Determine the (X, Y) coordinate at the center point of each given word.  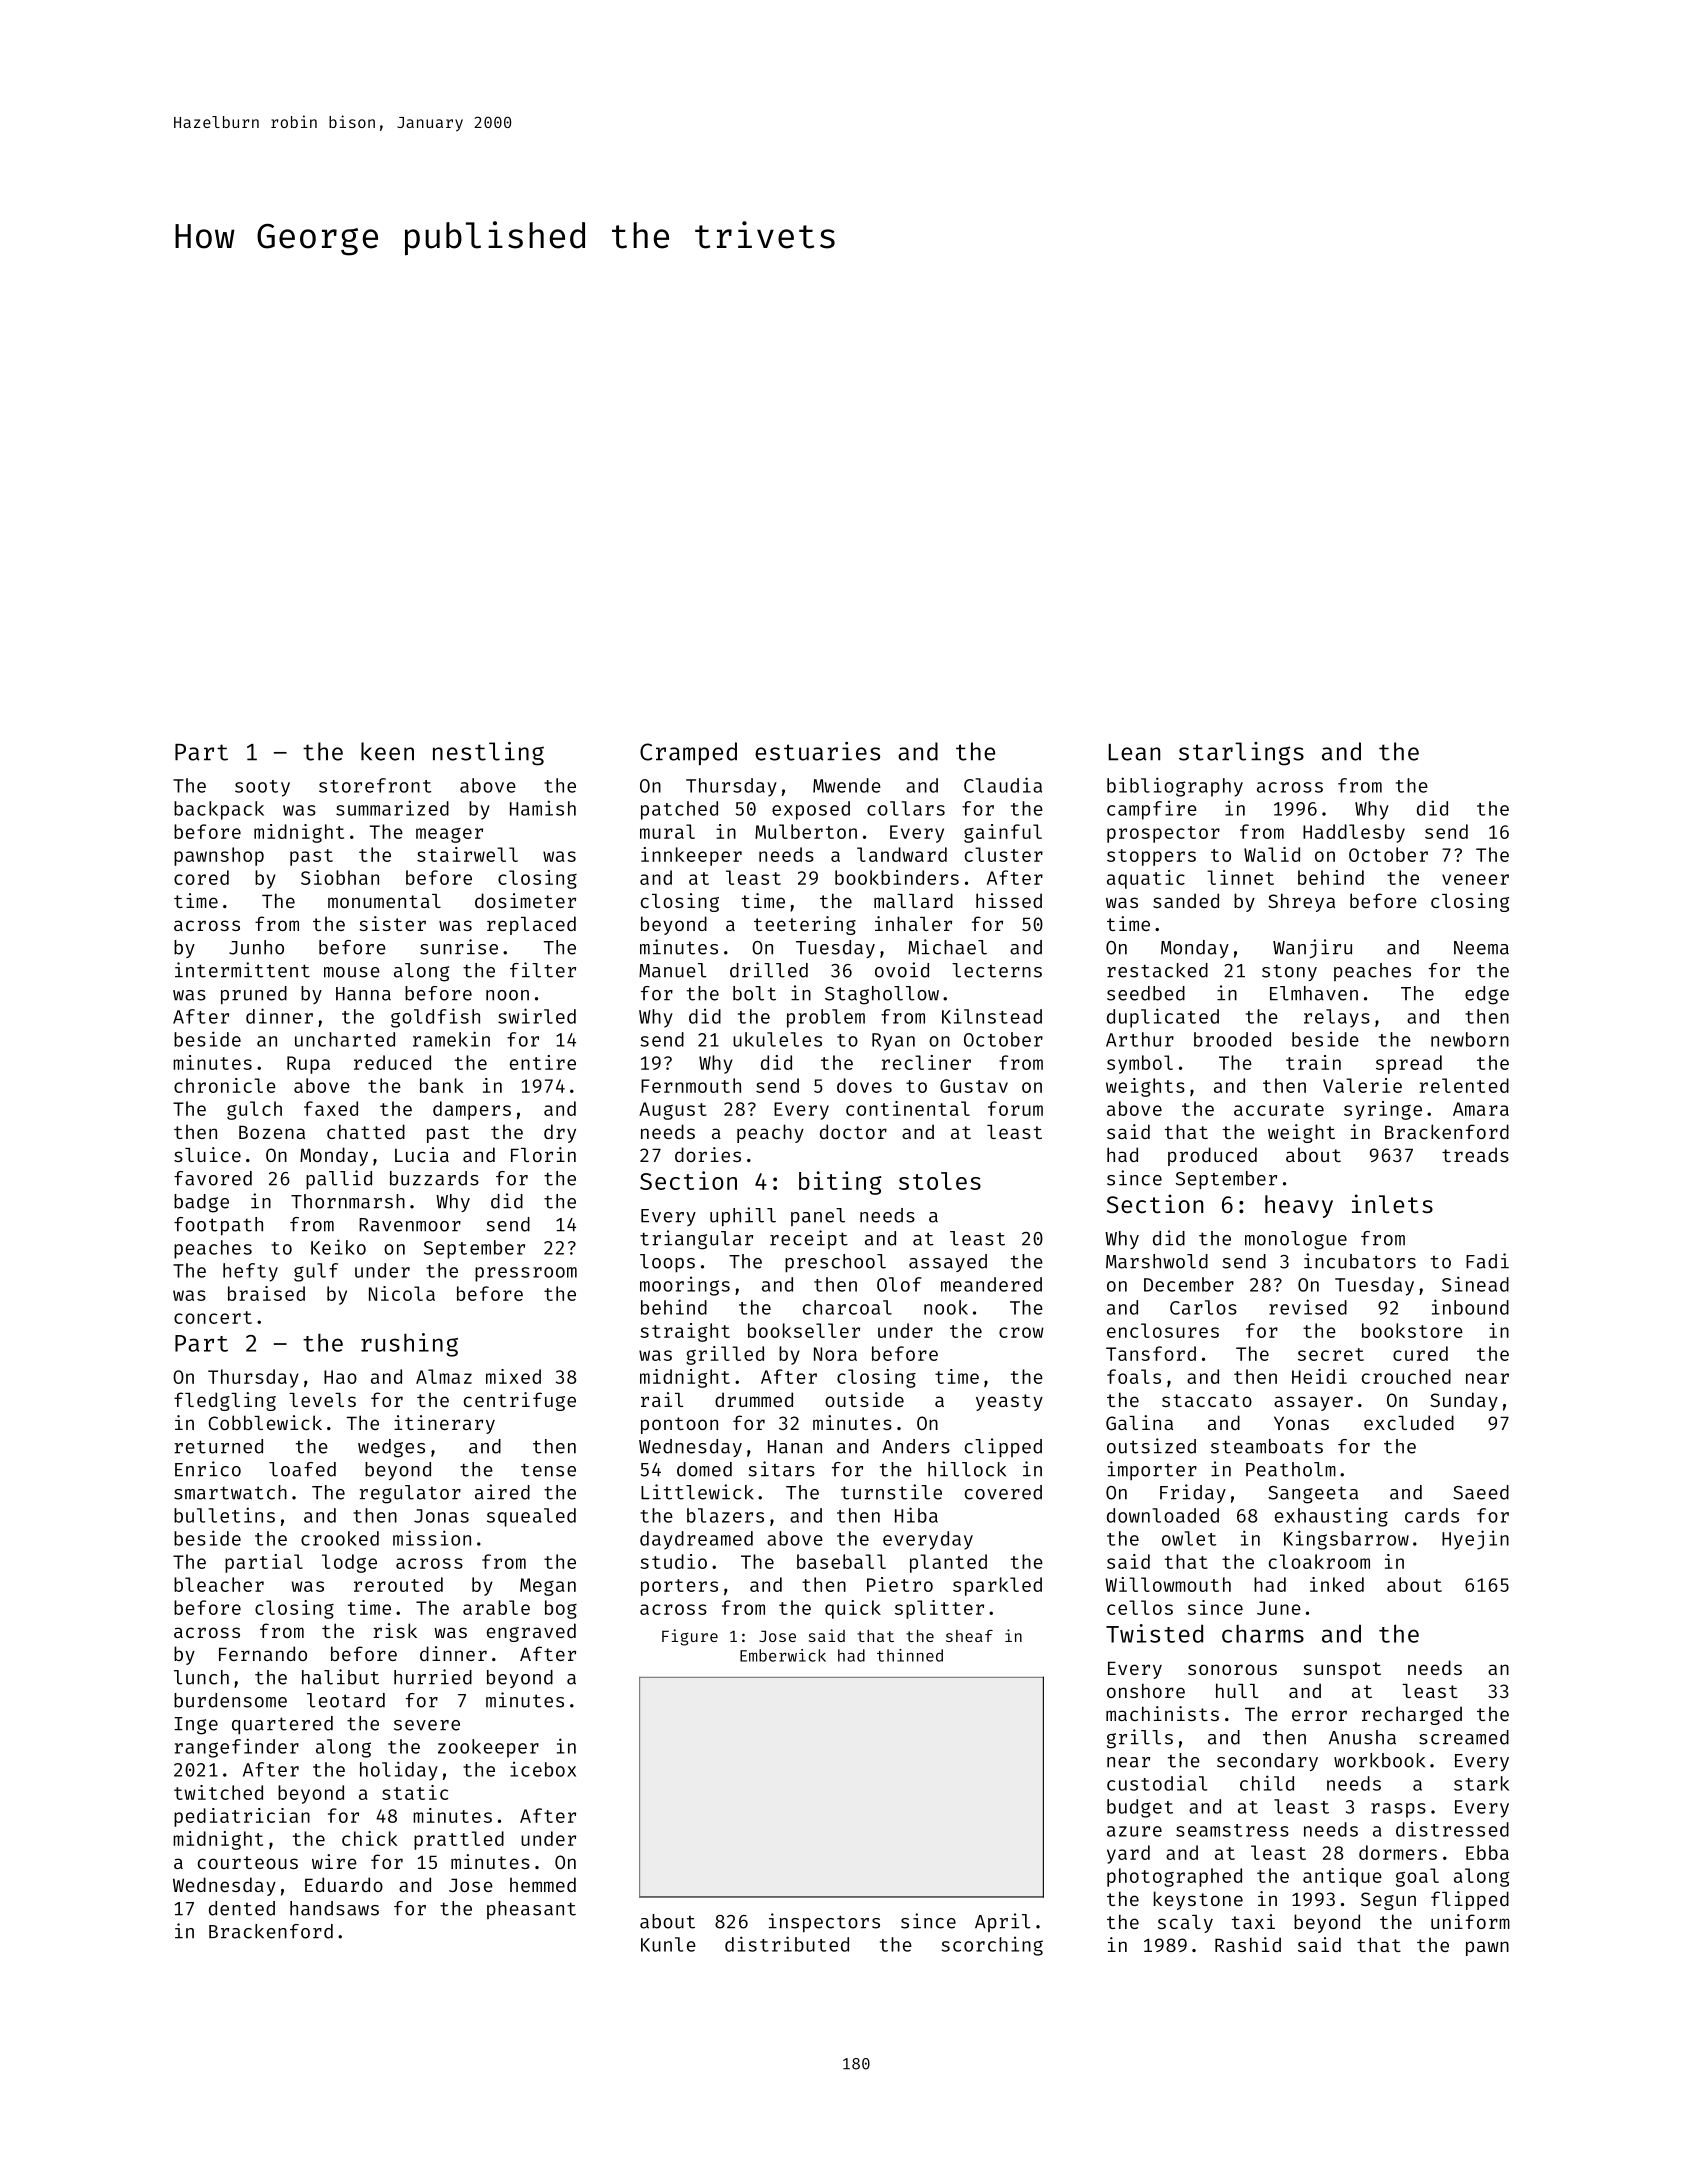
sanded (1186, 900)
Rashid (1248, 1944)
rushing (409, 1345)
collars (906, 808)
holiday (399, 1771)
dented (242, 1908)
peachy (770, 1133)
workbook (1379, 1760)
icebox (543, 1769)
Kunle (668, 1944)
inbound (1470, 1307)
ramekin (451, 1039)
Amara (1481, 1109)
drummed (754, 1399)
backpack (219, 810)
